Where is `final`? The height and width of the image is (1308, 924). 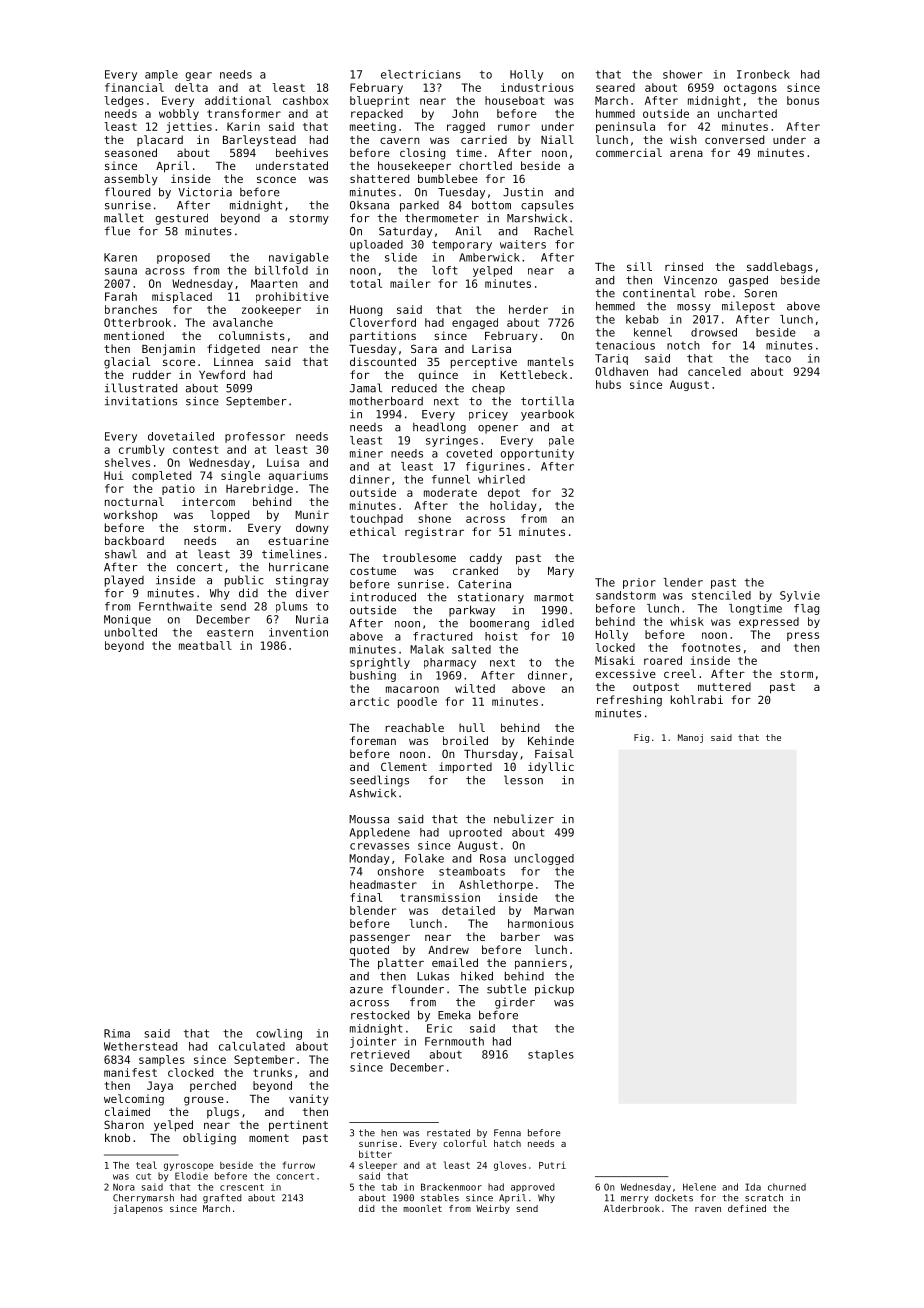
final is located at coordinates (366, 897).
